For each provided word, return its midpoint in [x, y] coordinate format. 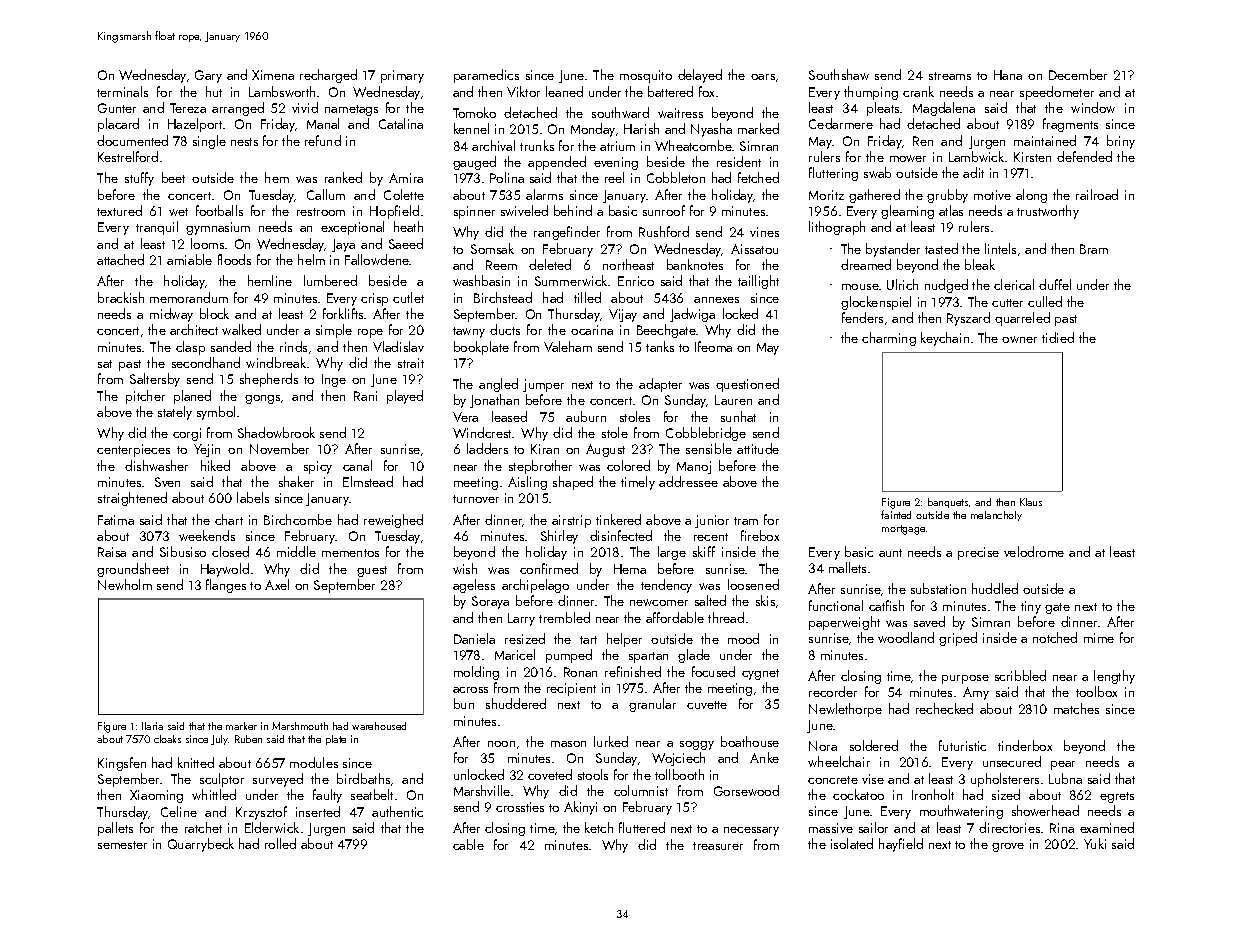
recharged [328, 76]
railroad [1097, 194]
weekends [207, 535]
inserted [318, 811]
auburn [586, 416]
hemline [270, 280]
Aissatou [754, 249]
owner [1019, 339]
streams [950, 76]
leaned [564, 91]
